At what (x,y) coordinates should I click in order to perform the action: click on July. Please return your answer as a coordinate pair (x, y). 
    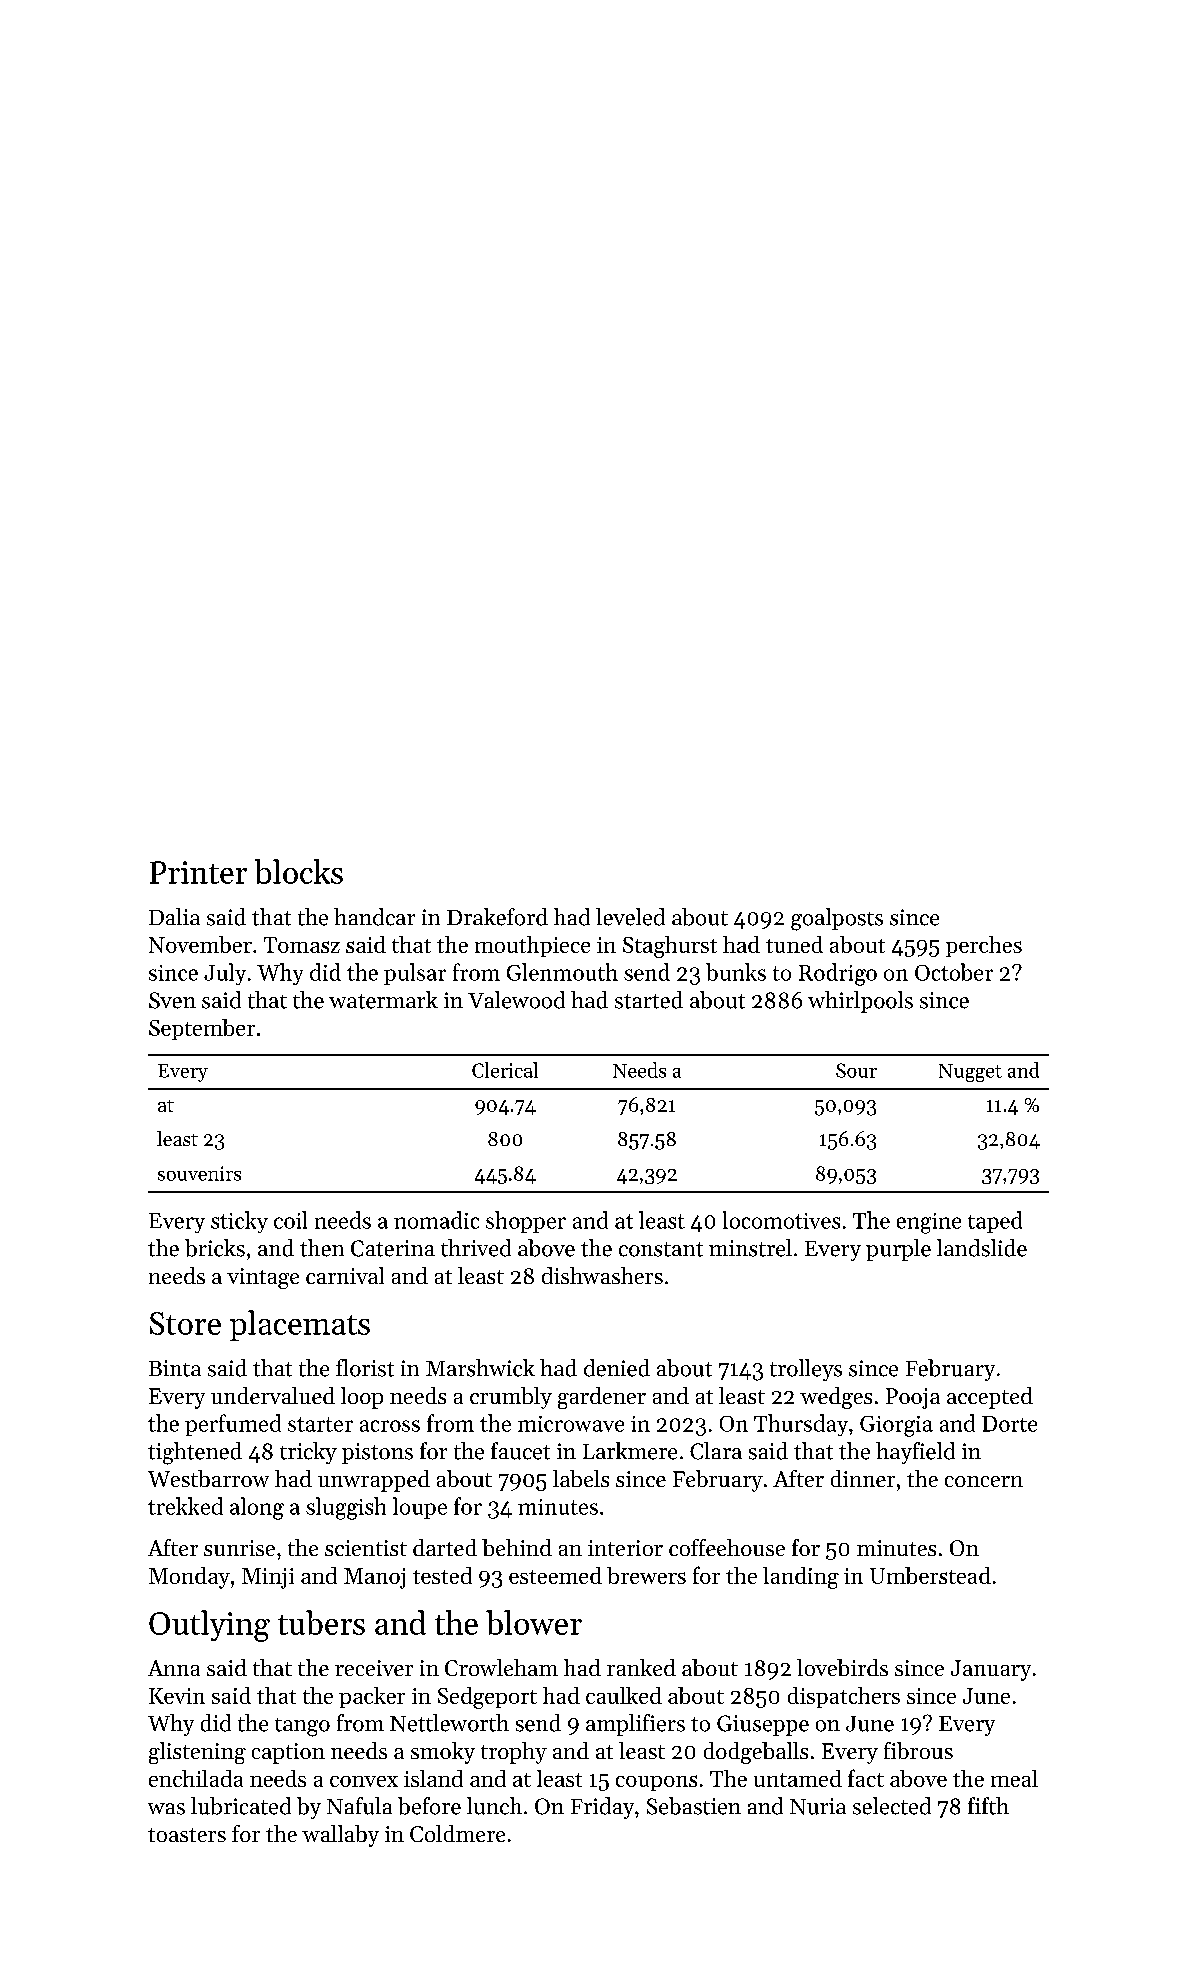
    Looking at the image, I should click on (225, 974).
